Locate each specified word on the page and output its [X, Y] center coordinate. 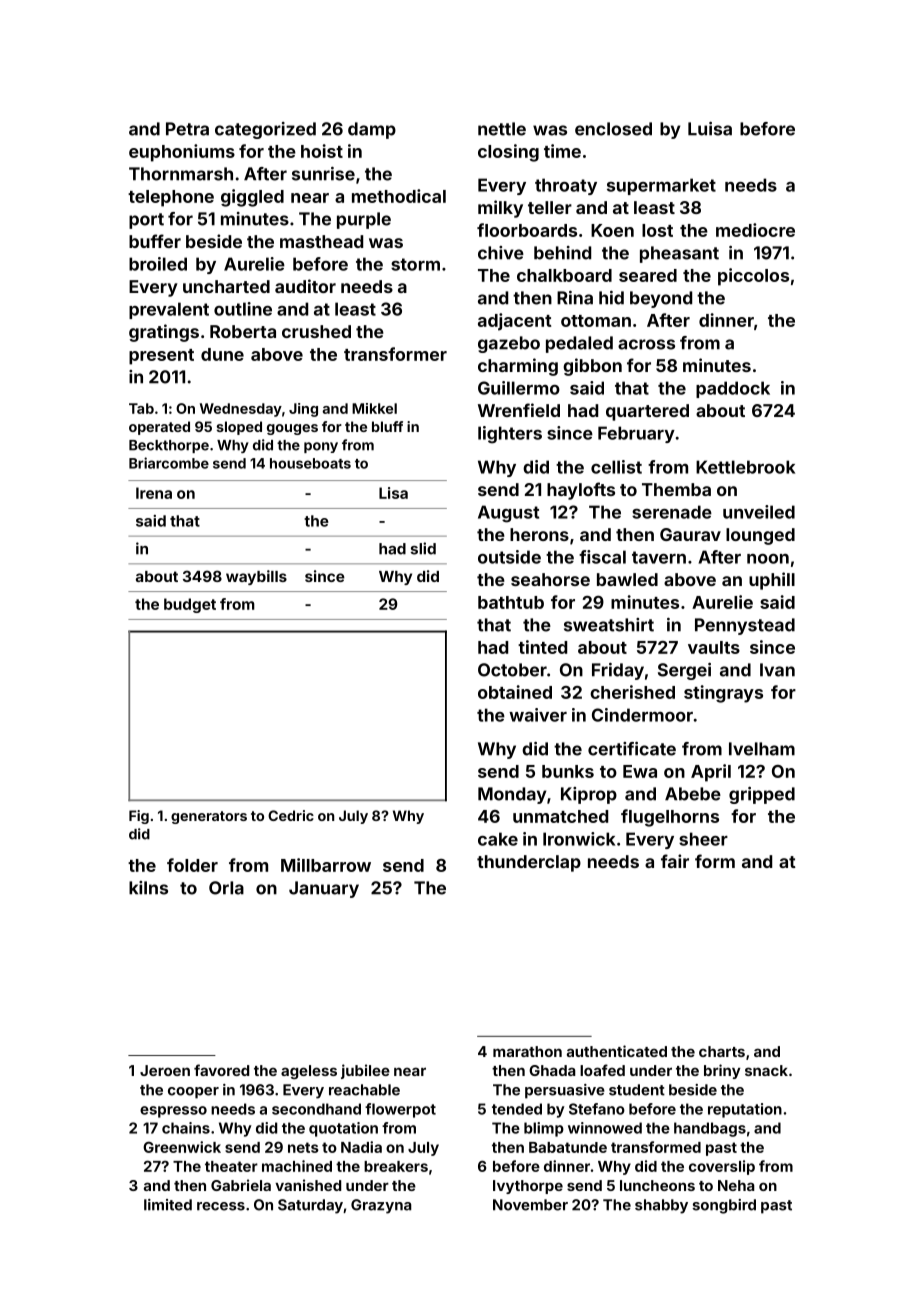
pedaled [579, 344]
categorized [265, 130]
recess [221, 1206]
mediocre [755, 230]
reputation [745, 1110]
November [530, 1205]
